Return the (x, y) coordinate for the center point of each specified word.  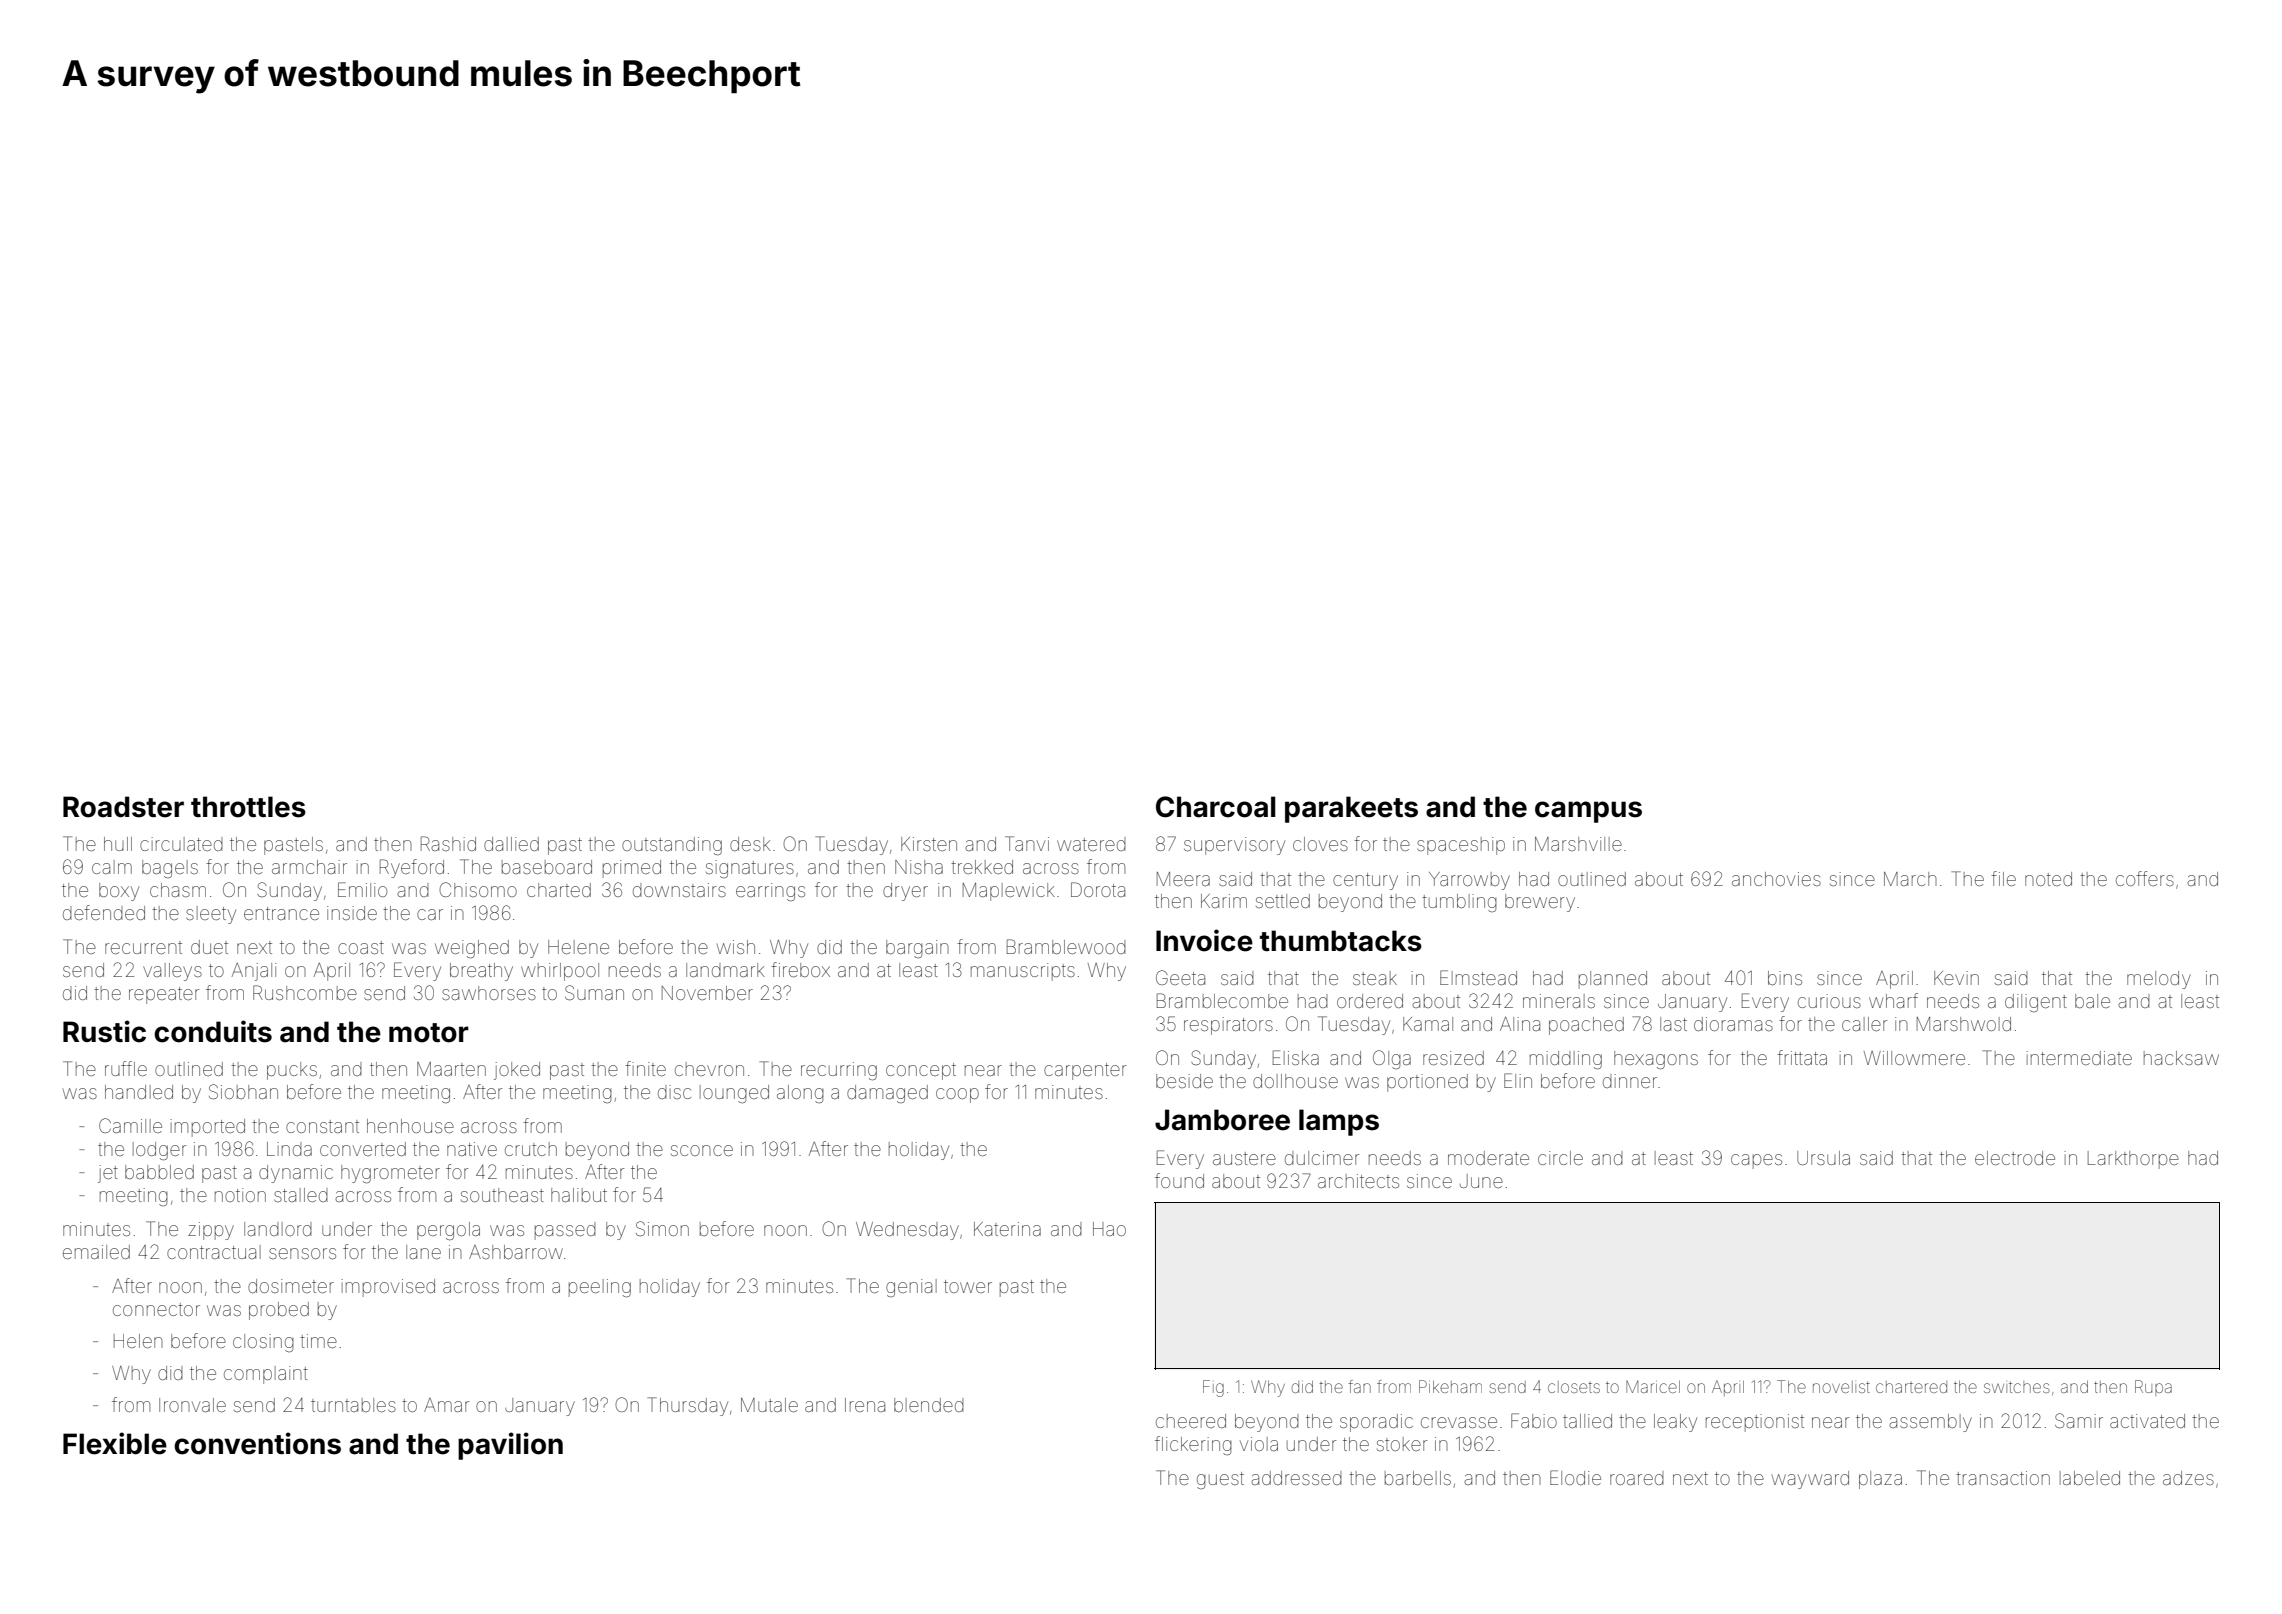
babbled (159, 1172)
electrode (2015, 1158)
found (1179, 1180)
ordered (1370, 1001)
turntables (353, 1405)
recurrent (143, 947)
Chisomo (478, 889)
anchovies (1776, 879)
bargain (917, 949)
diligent (2036, 1003)
